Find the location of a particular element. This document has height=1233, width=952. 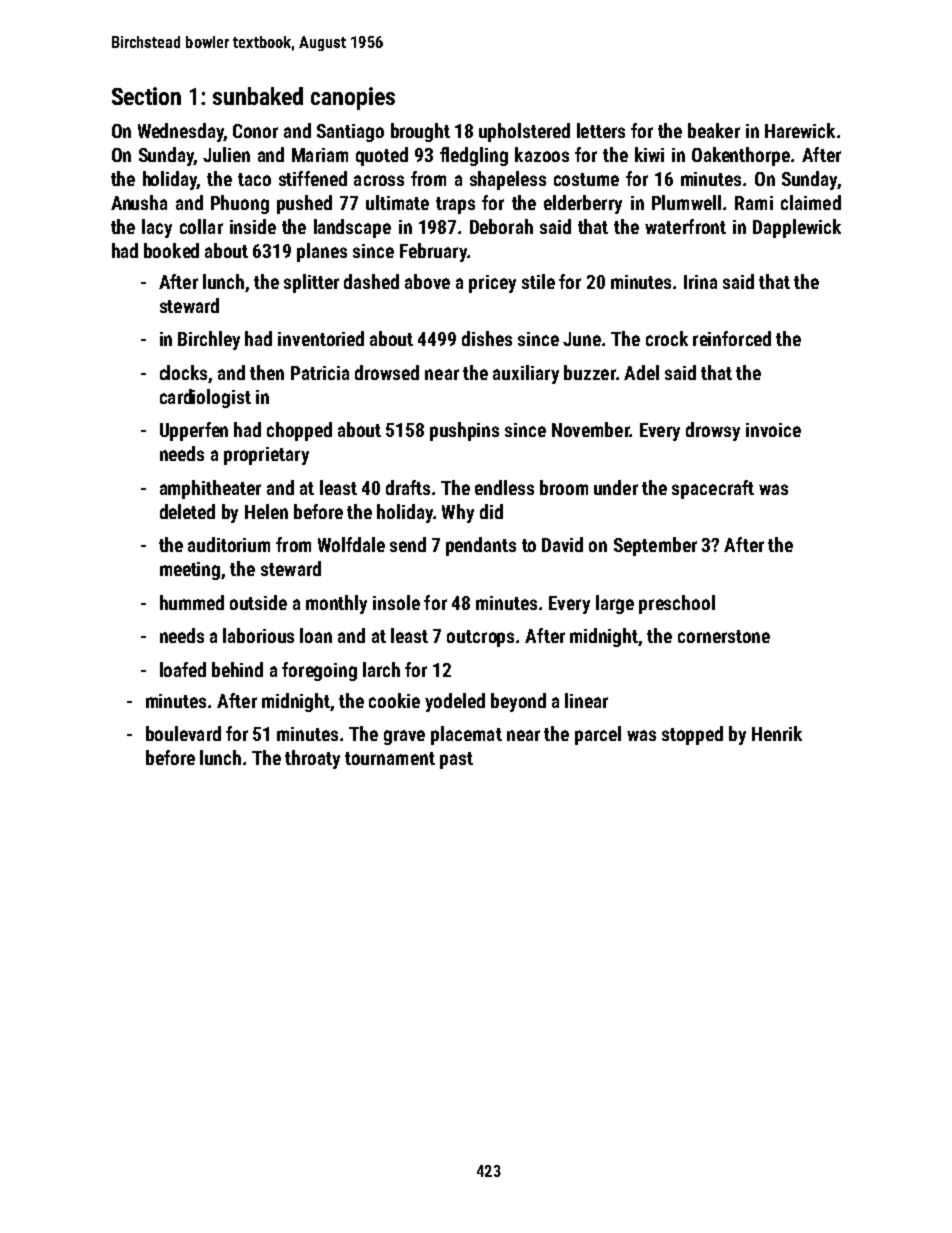

elderberry is located at coordinates (583, 204).
